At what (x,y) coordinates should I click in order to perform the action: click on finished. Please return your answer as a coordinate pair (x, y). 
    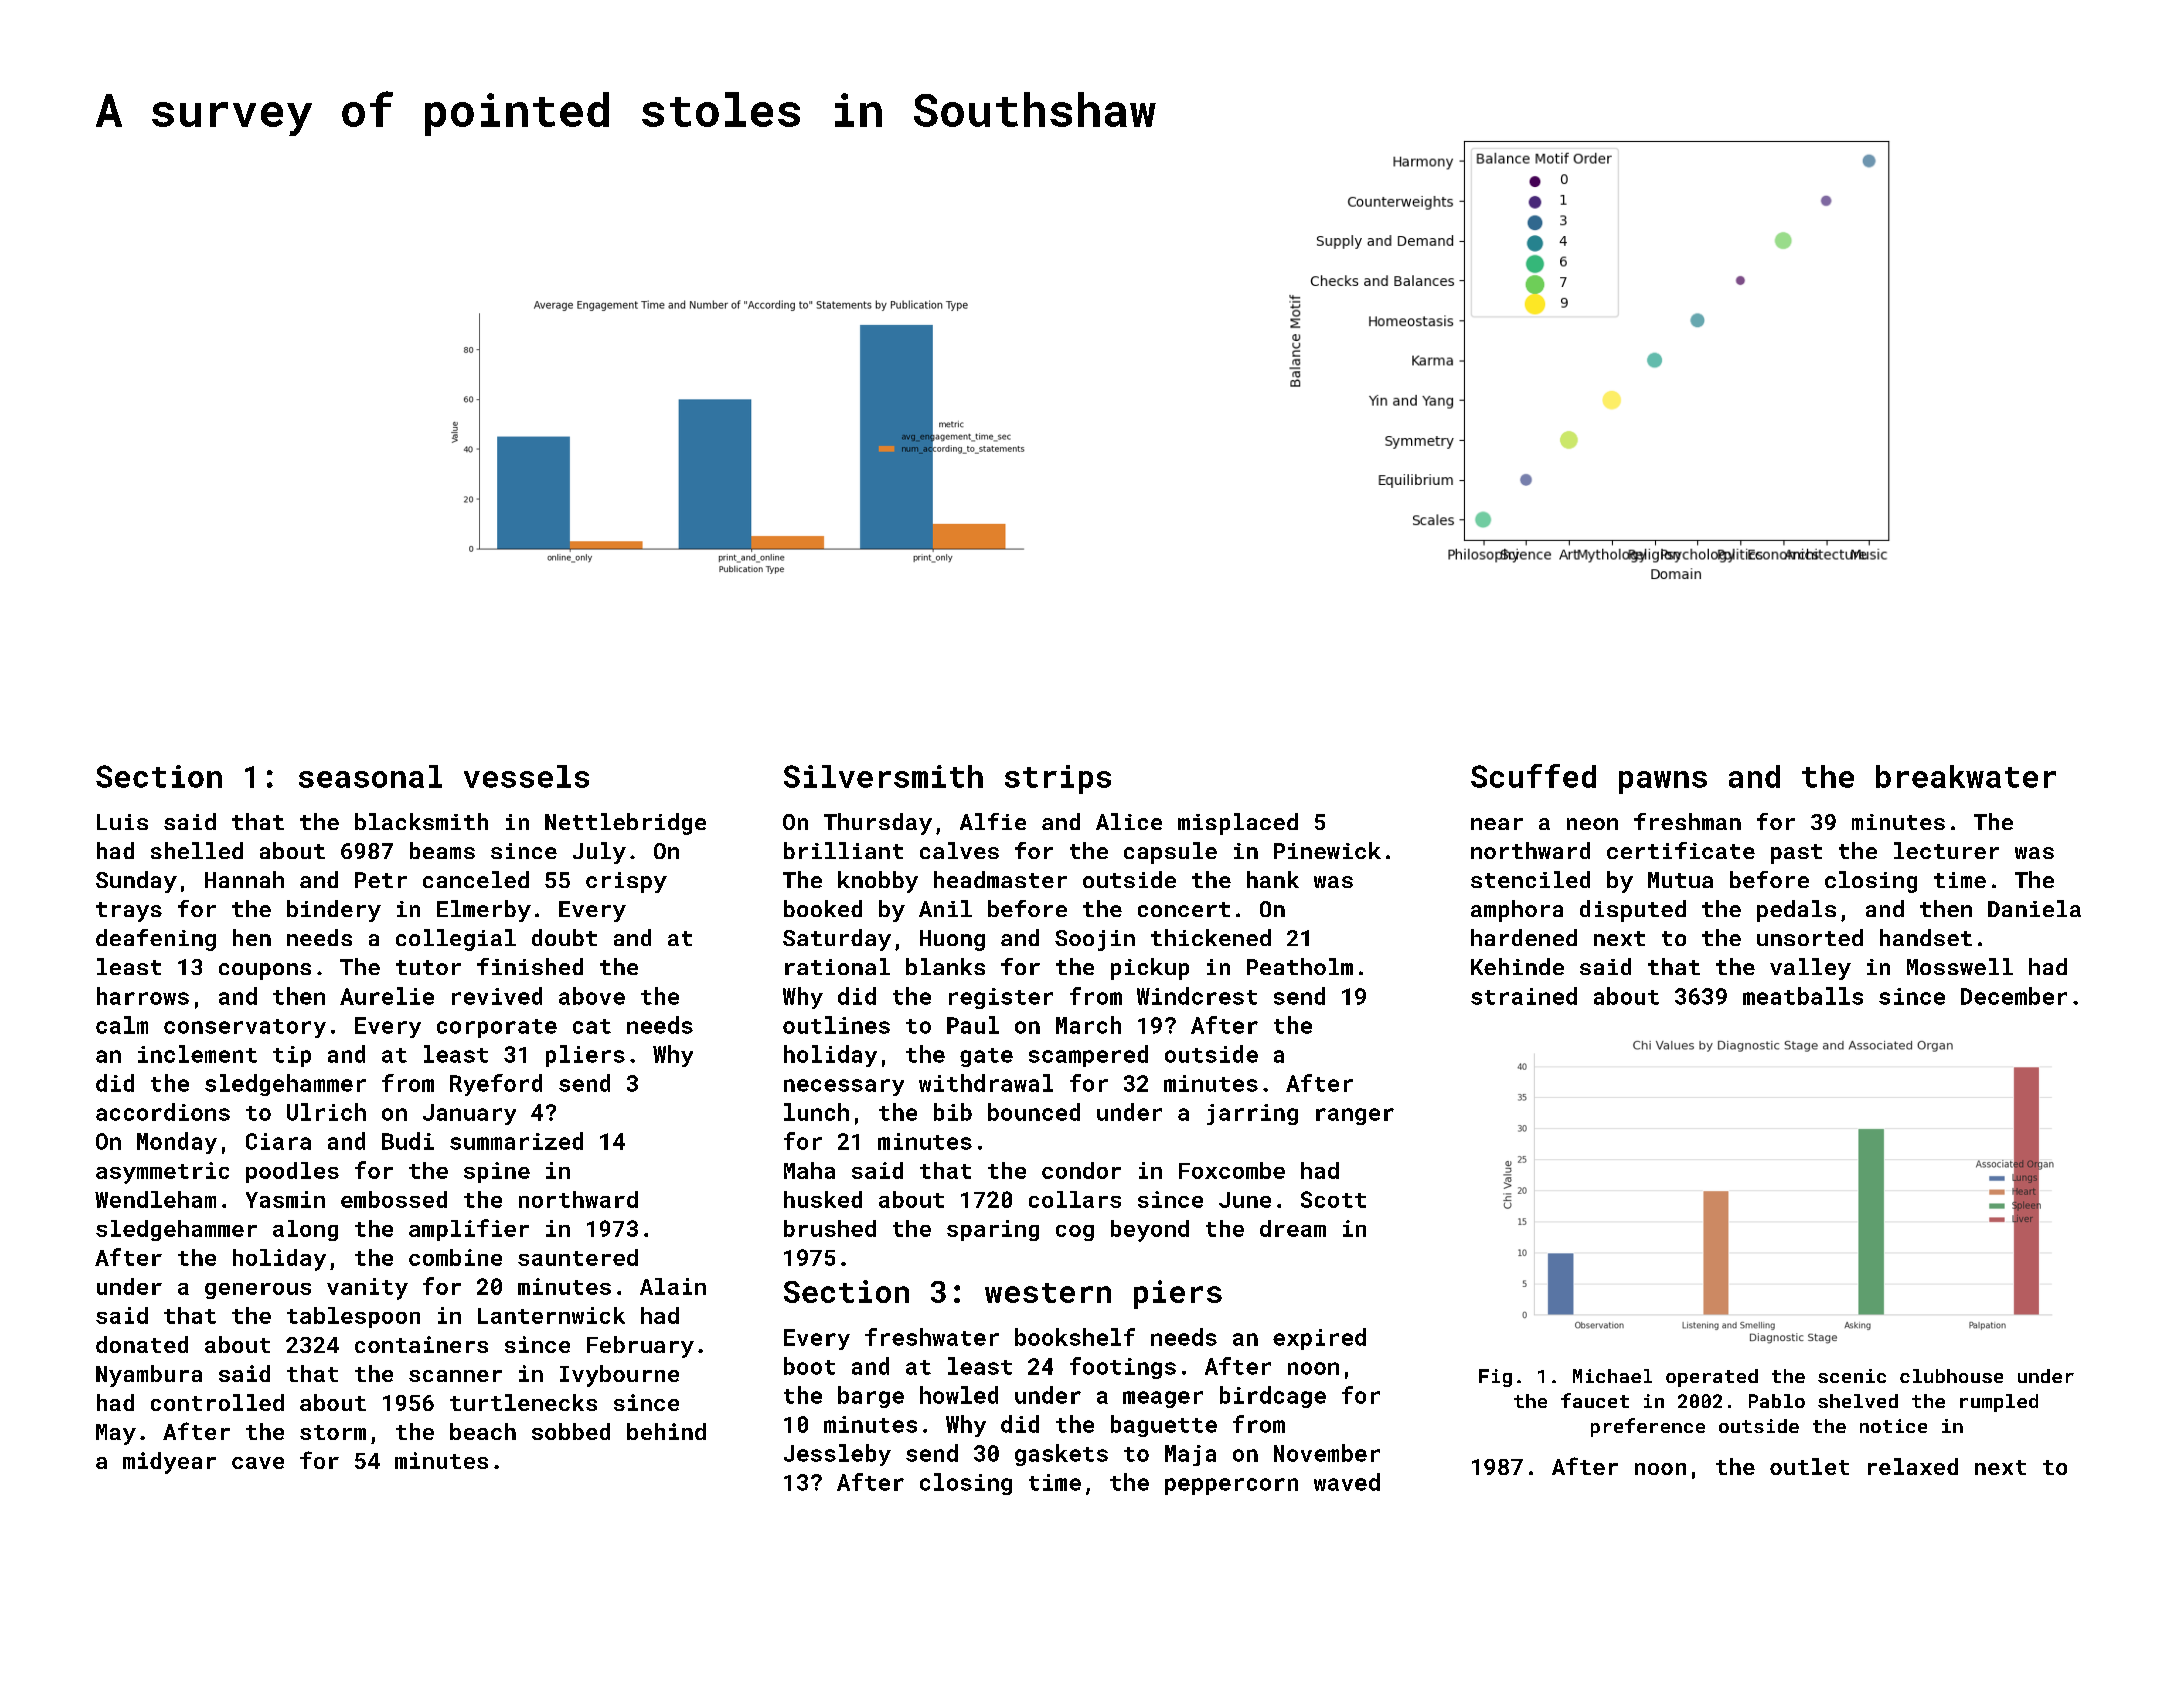
    Looking at the image, I should click on (530, 966).
